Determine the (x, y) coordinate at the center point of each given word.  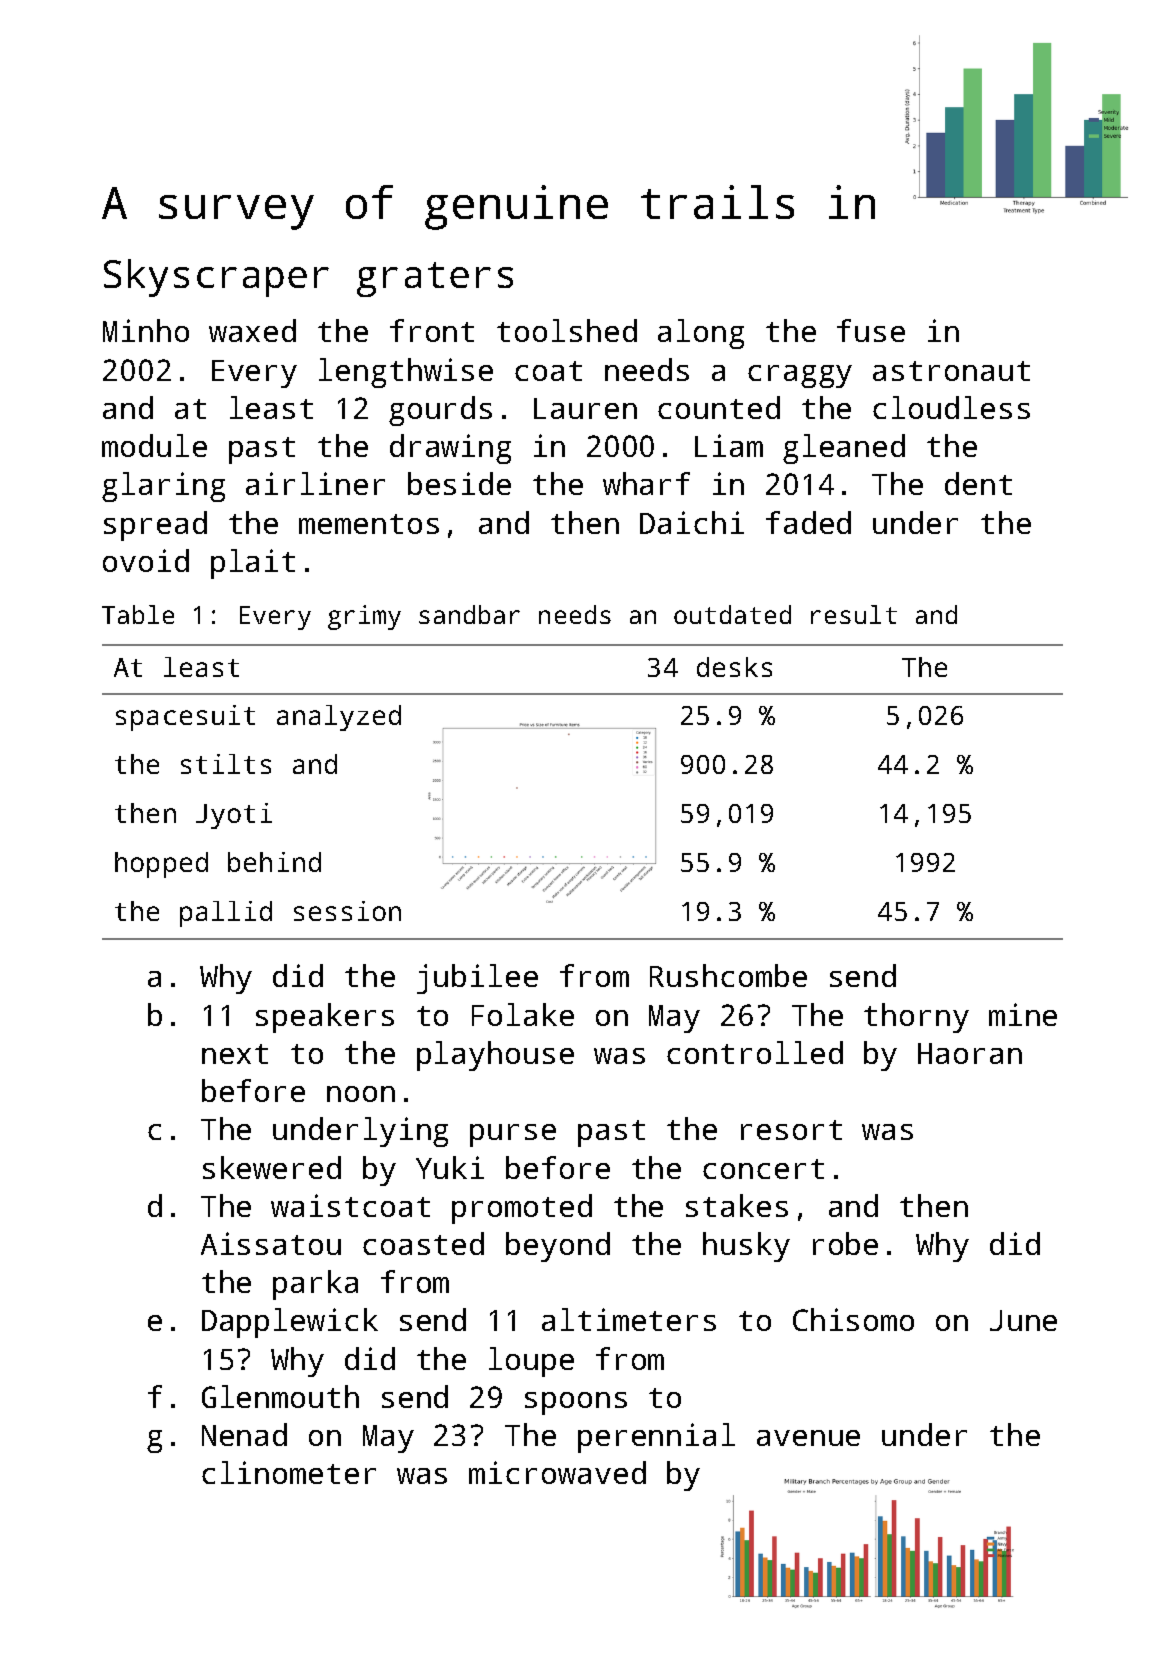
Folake (523, 1014)
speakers (325, 1018)
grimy (364, 617)
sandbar (469, 614)
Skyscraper (216, 278)
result (854, 614)
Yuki (450, 1167)
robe (845, 1243)
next (235, 1054)
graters (435, 279)
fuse (871, 330)
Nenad (244, 1434)
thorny (916, 1018)
